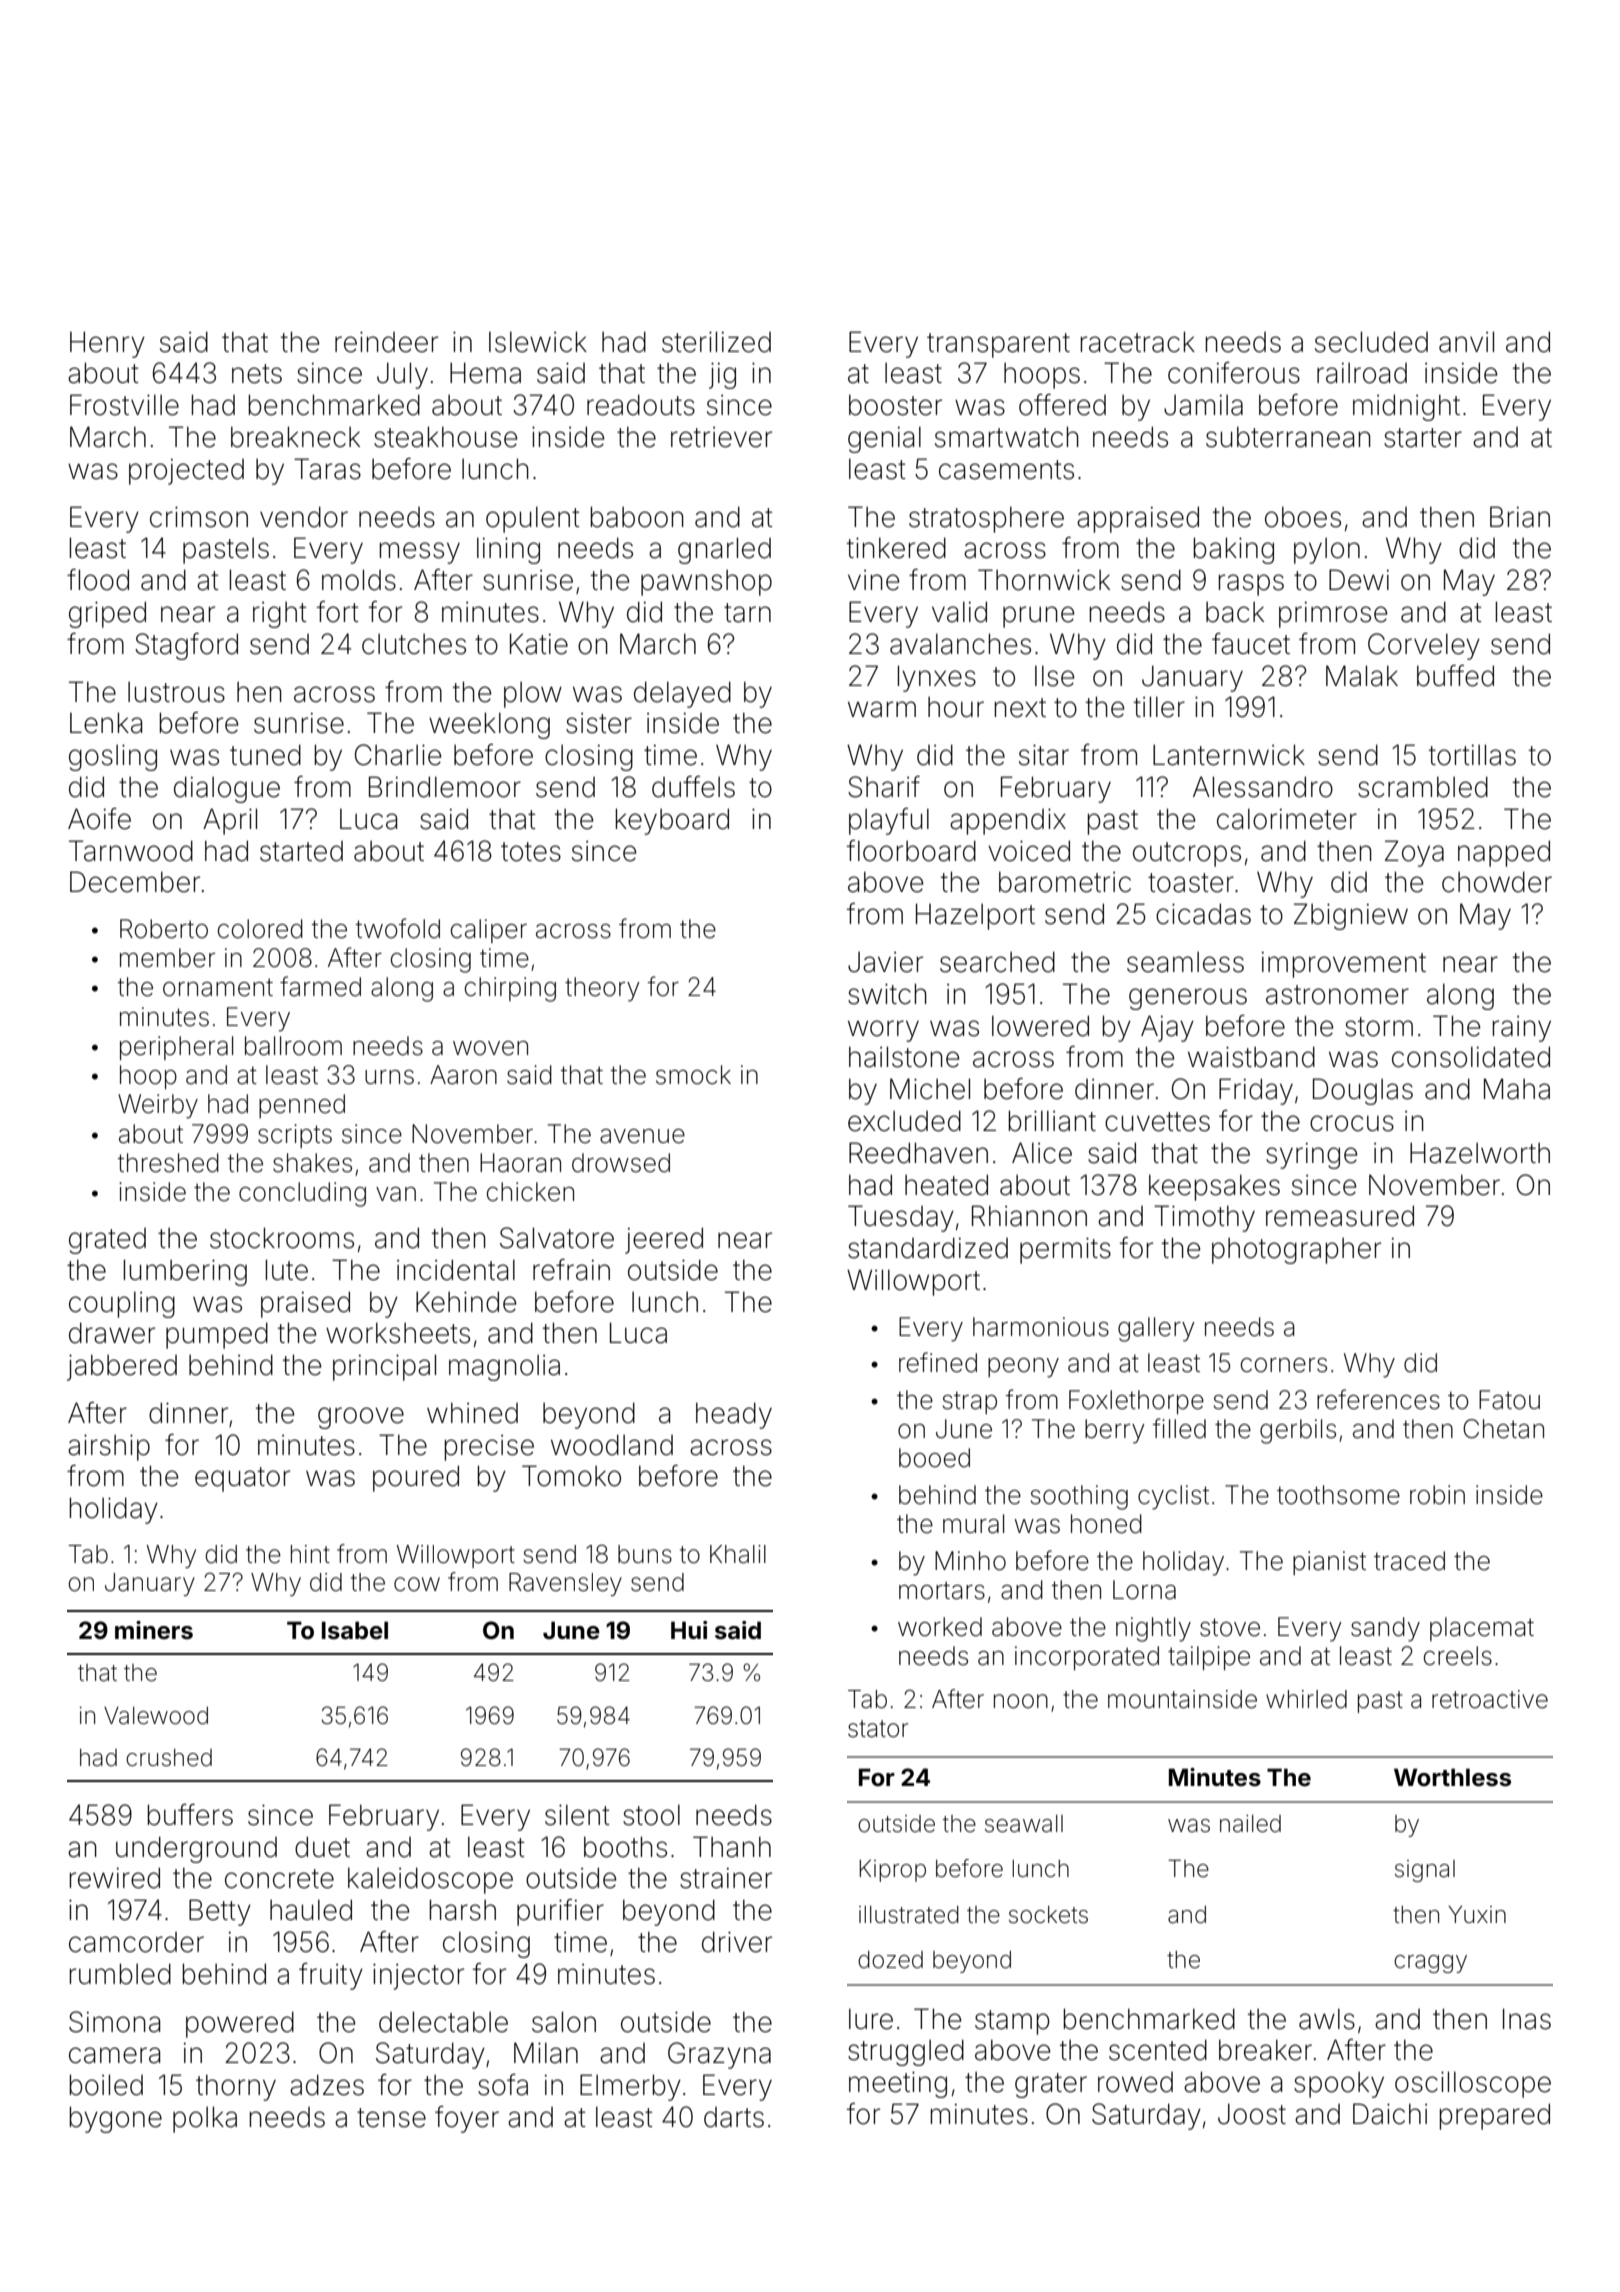 Image resolution: width=1620 pixels, height=2292 pixels. Describe the element at coordinates (1153, 1629) in the screenshot. I see `nightly` at that location.
